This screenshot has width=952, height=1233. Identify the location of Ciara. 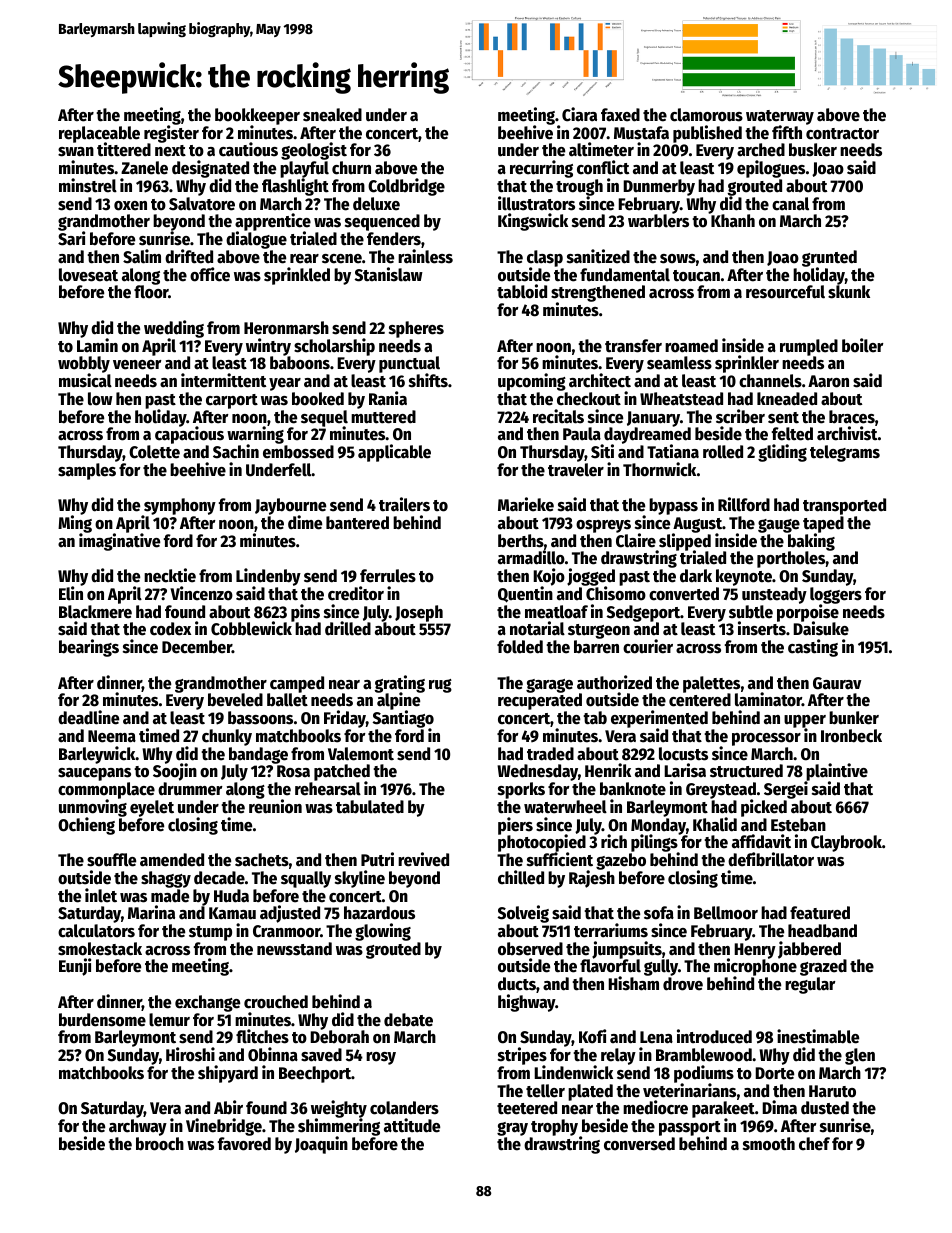
(579, 114).
